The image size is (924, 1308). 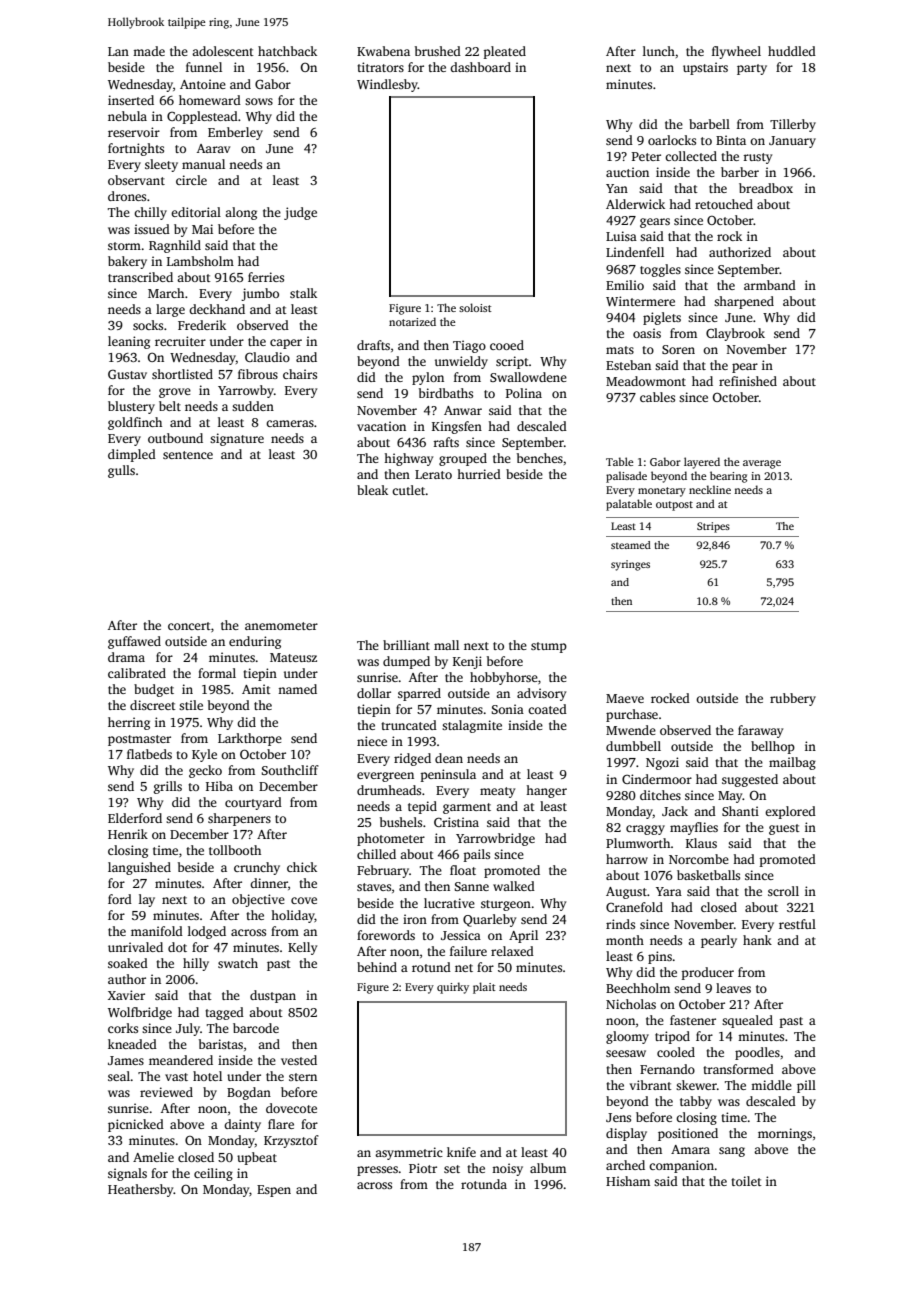 What do you see at coordinates (127, 262) in the document?
I see `bakery` at bounding box center [127, 262].
